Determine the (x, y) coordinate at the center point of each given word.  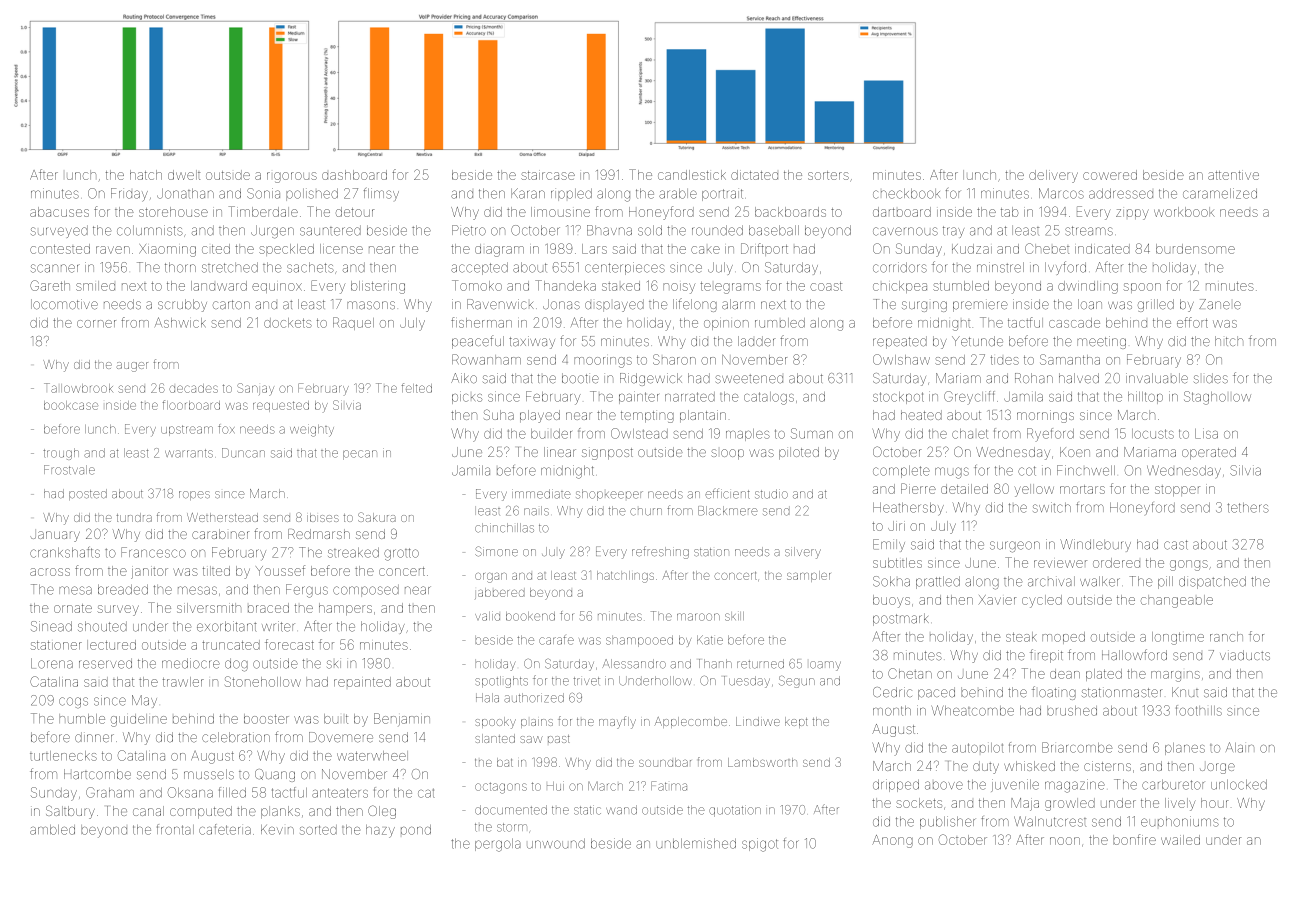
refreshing (660, 552)
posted (88, 494)
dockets (288, 323)
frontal (175, 829)
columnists (150, 230)
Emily (889, 545)
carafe (556, 640)
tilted (216, 571)
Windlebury (1095, 545)
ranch (1226, 637)
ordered (1116, 563)
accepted (479, 268)
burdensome (1195, 249)
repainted (362, 682)
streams (1089, 231)
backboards (790, 212)
